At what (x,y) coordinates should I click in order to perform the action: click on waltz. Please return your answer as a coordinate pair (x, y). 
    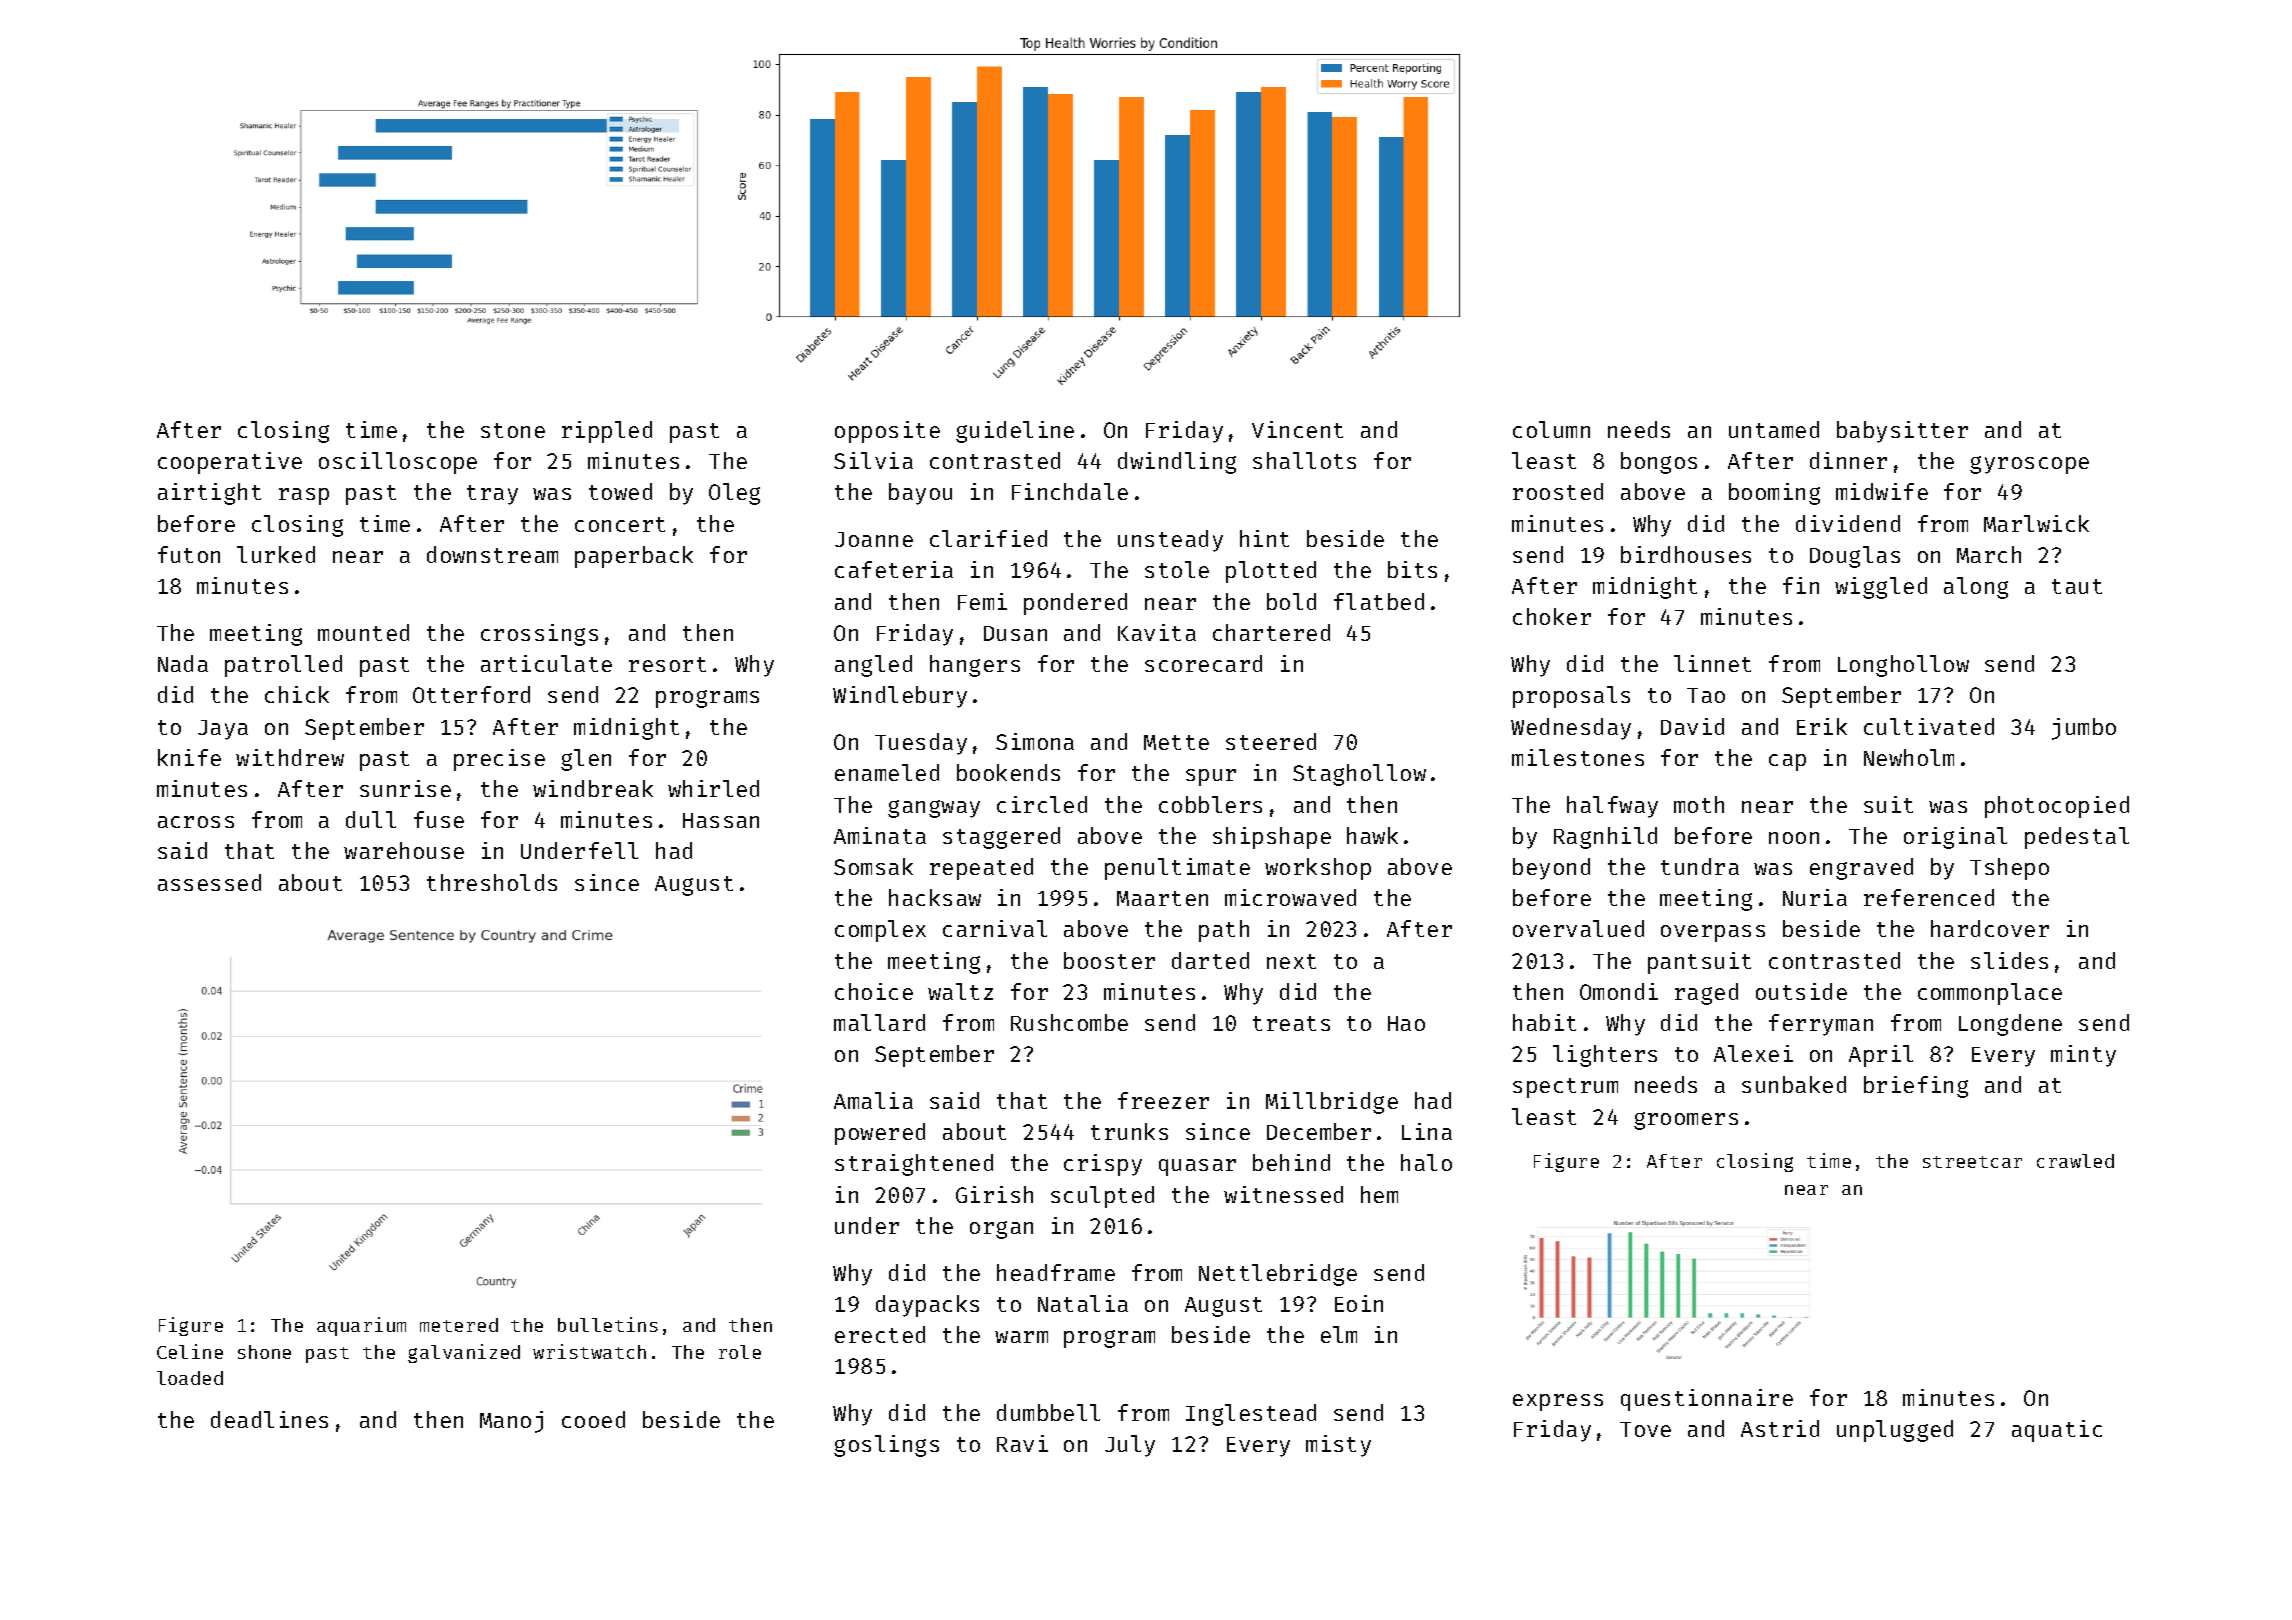
    Looking at the image, I should click on (960, 991).
